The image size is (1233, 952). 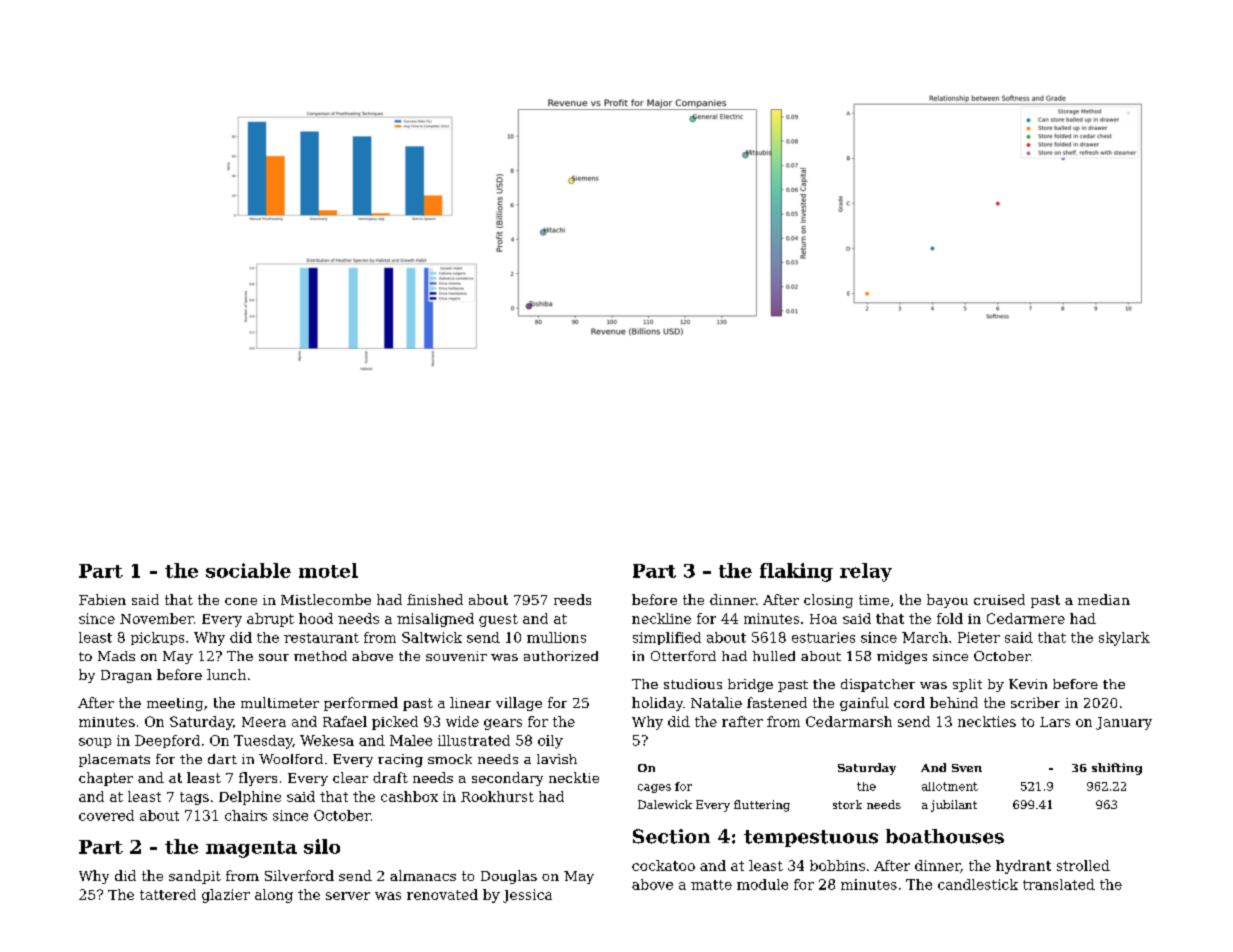 I want to click on flyers, so click(x=258, y=779).
